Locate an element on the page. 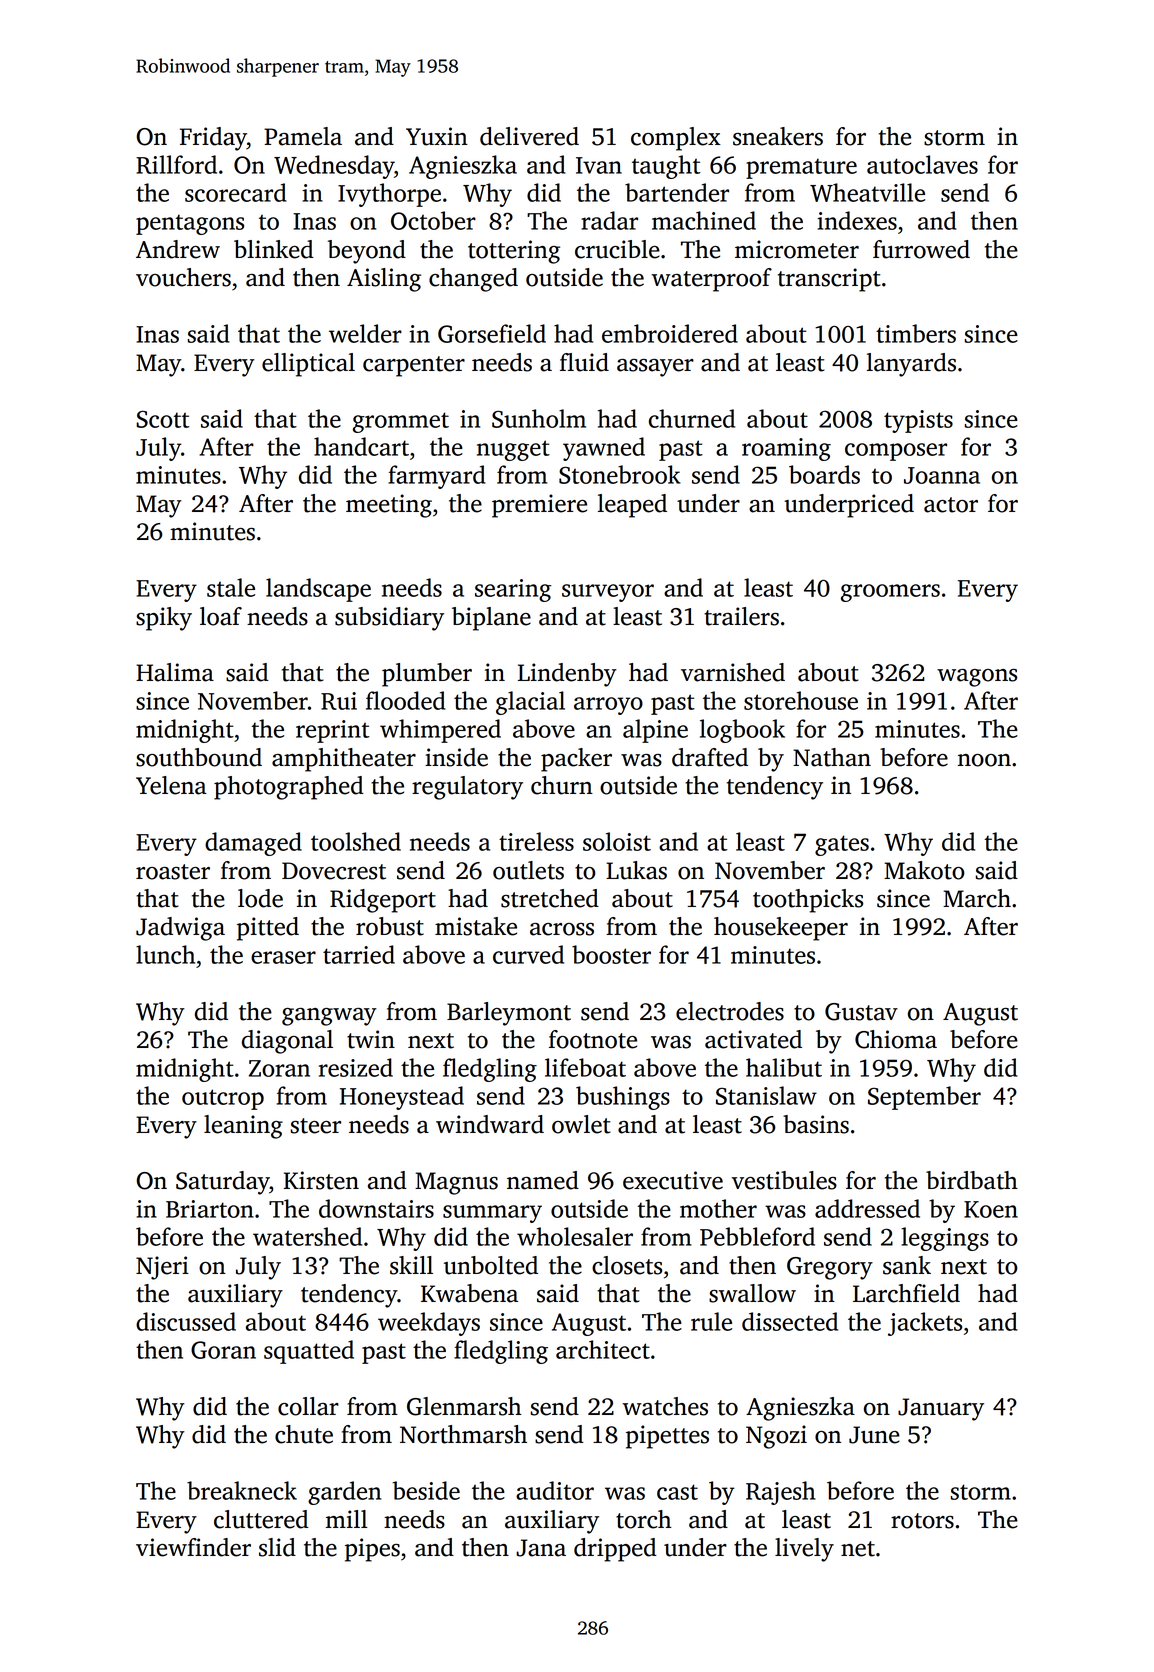  premature is located at coordinates (801, 168).
